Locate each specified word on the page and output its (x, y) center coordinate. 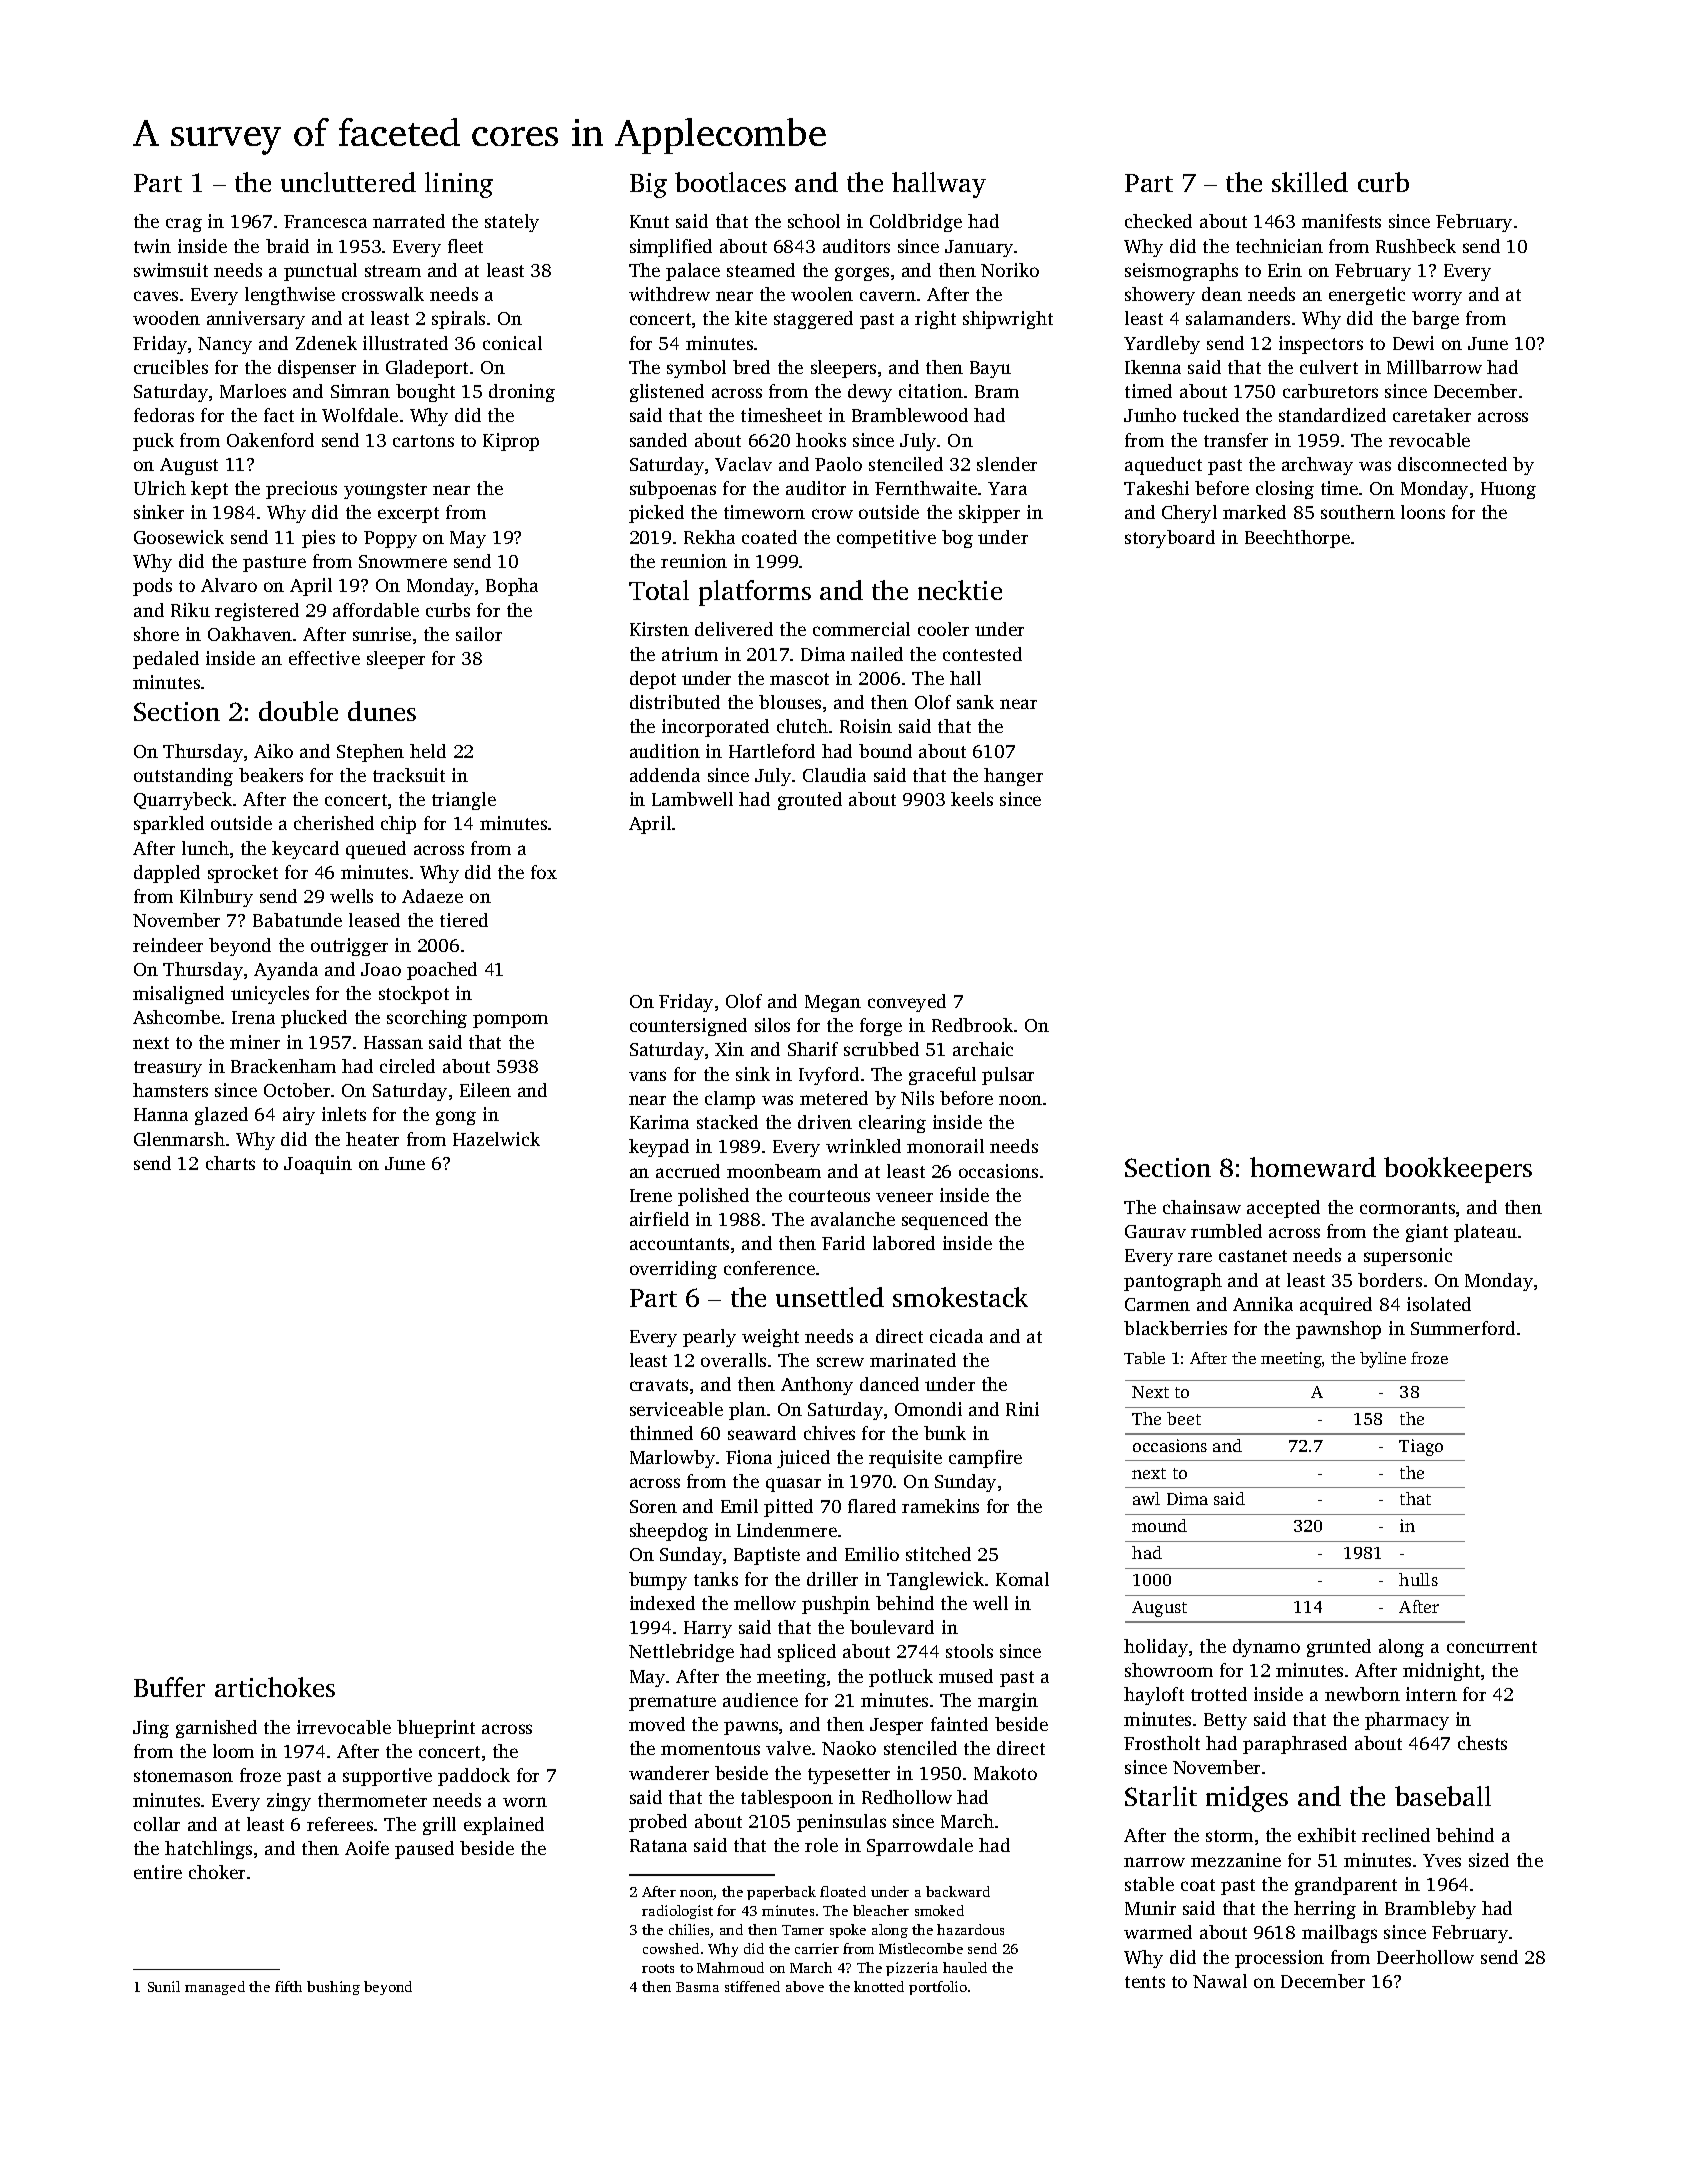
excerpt (408, 515)
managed (215, 1988)
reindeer (168, 945)
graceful (942, 1076)
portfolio (938, 1988)
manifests (1341, 221)
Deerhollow (1425, 1957)
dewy (870, 393)
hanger (1013, 777)
